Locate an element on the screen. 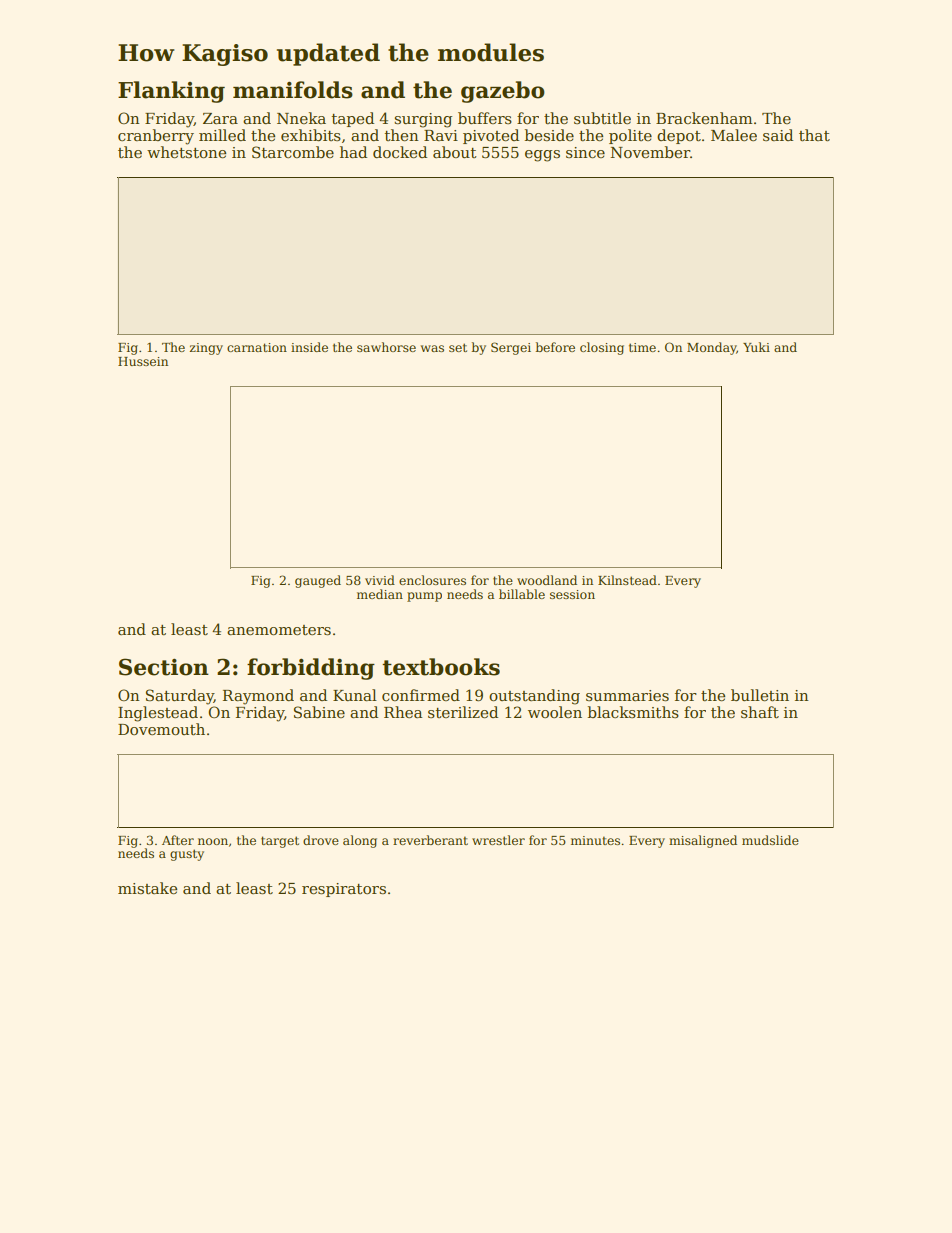 The image size is (952, 1233). was is located at coordinates (432, 348).
